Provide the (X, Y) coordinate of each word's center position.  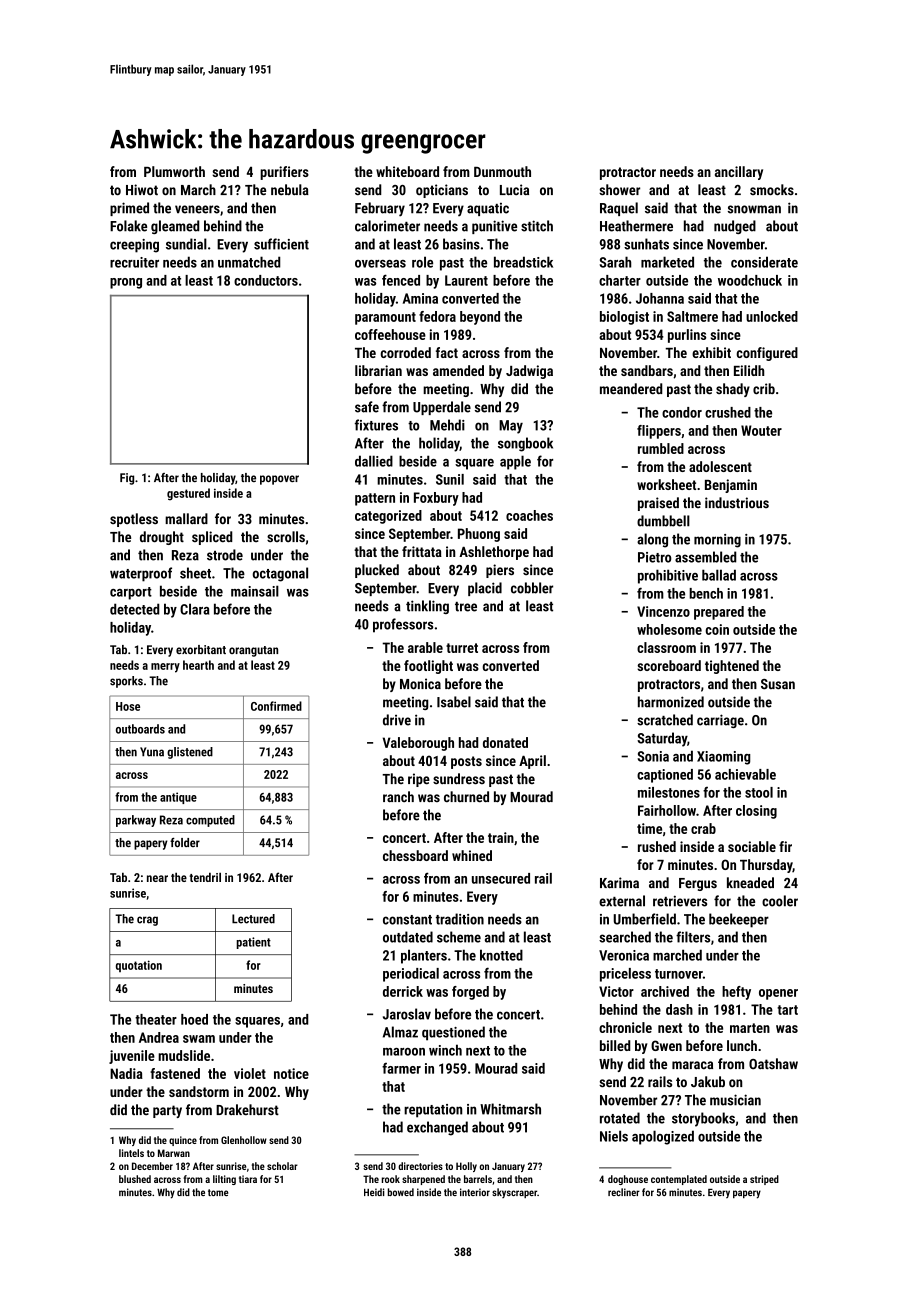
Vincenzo (663, 611)
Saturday (662, 739)
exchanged (437, 1128)
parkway (136, 821)
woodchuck (750, 280)
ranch (398, 796)
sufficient (281, 244)
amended (458, 370)
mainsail (255, 591)
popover (279, 480)
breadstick (523, 262)
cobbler (532, 588)
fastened (175, 1073)
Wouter (761, 430)
